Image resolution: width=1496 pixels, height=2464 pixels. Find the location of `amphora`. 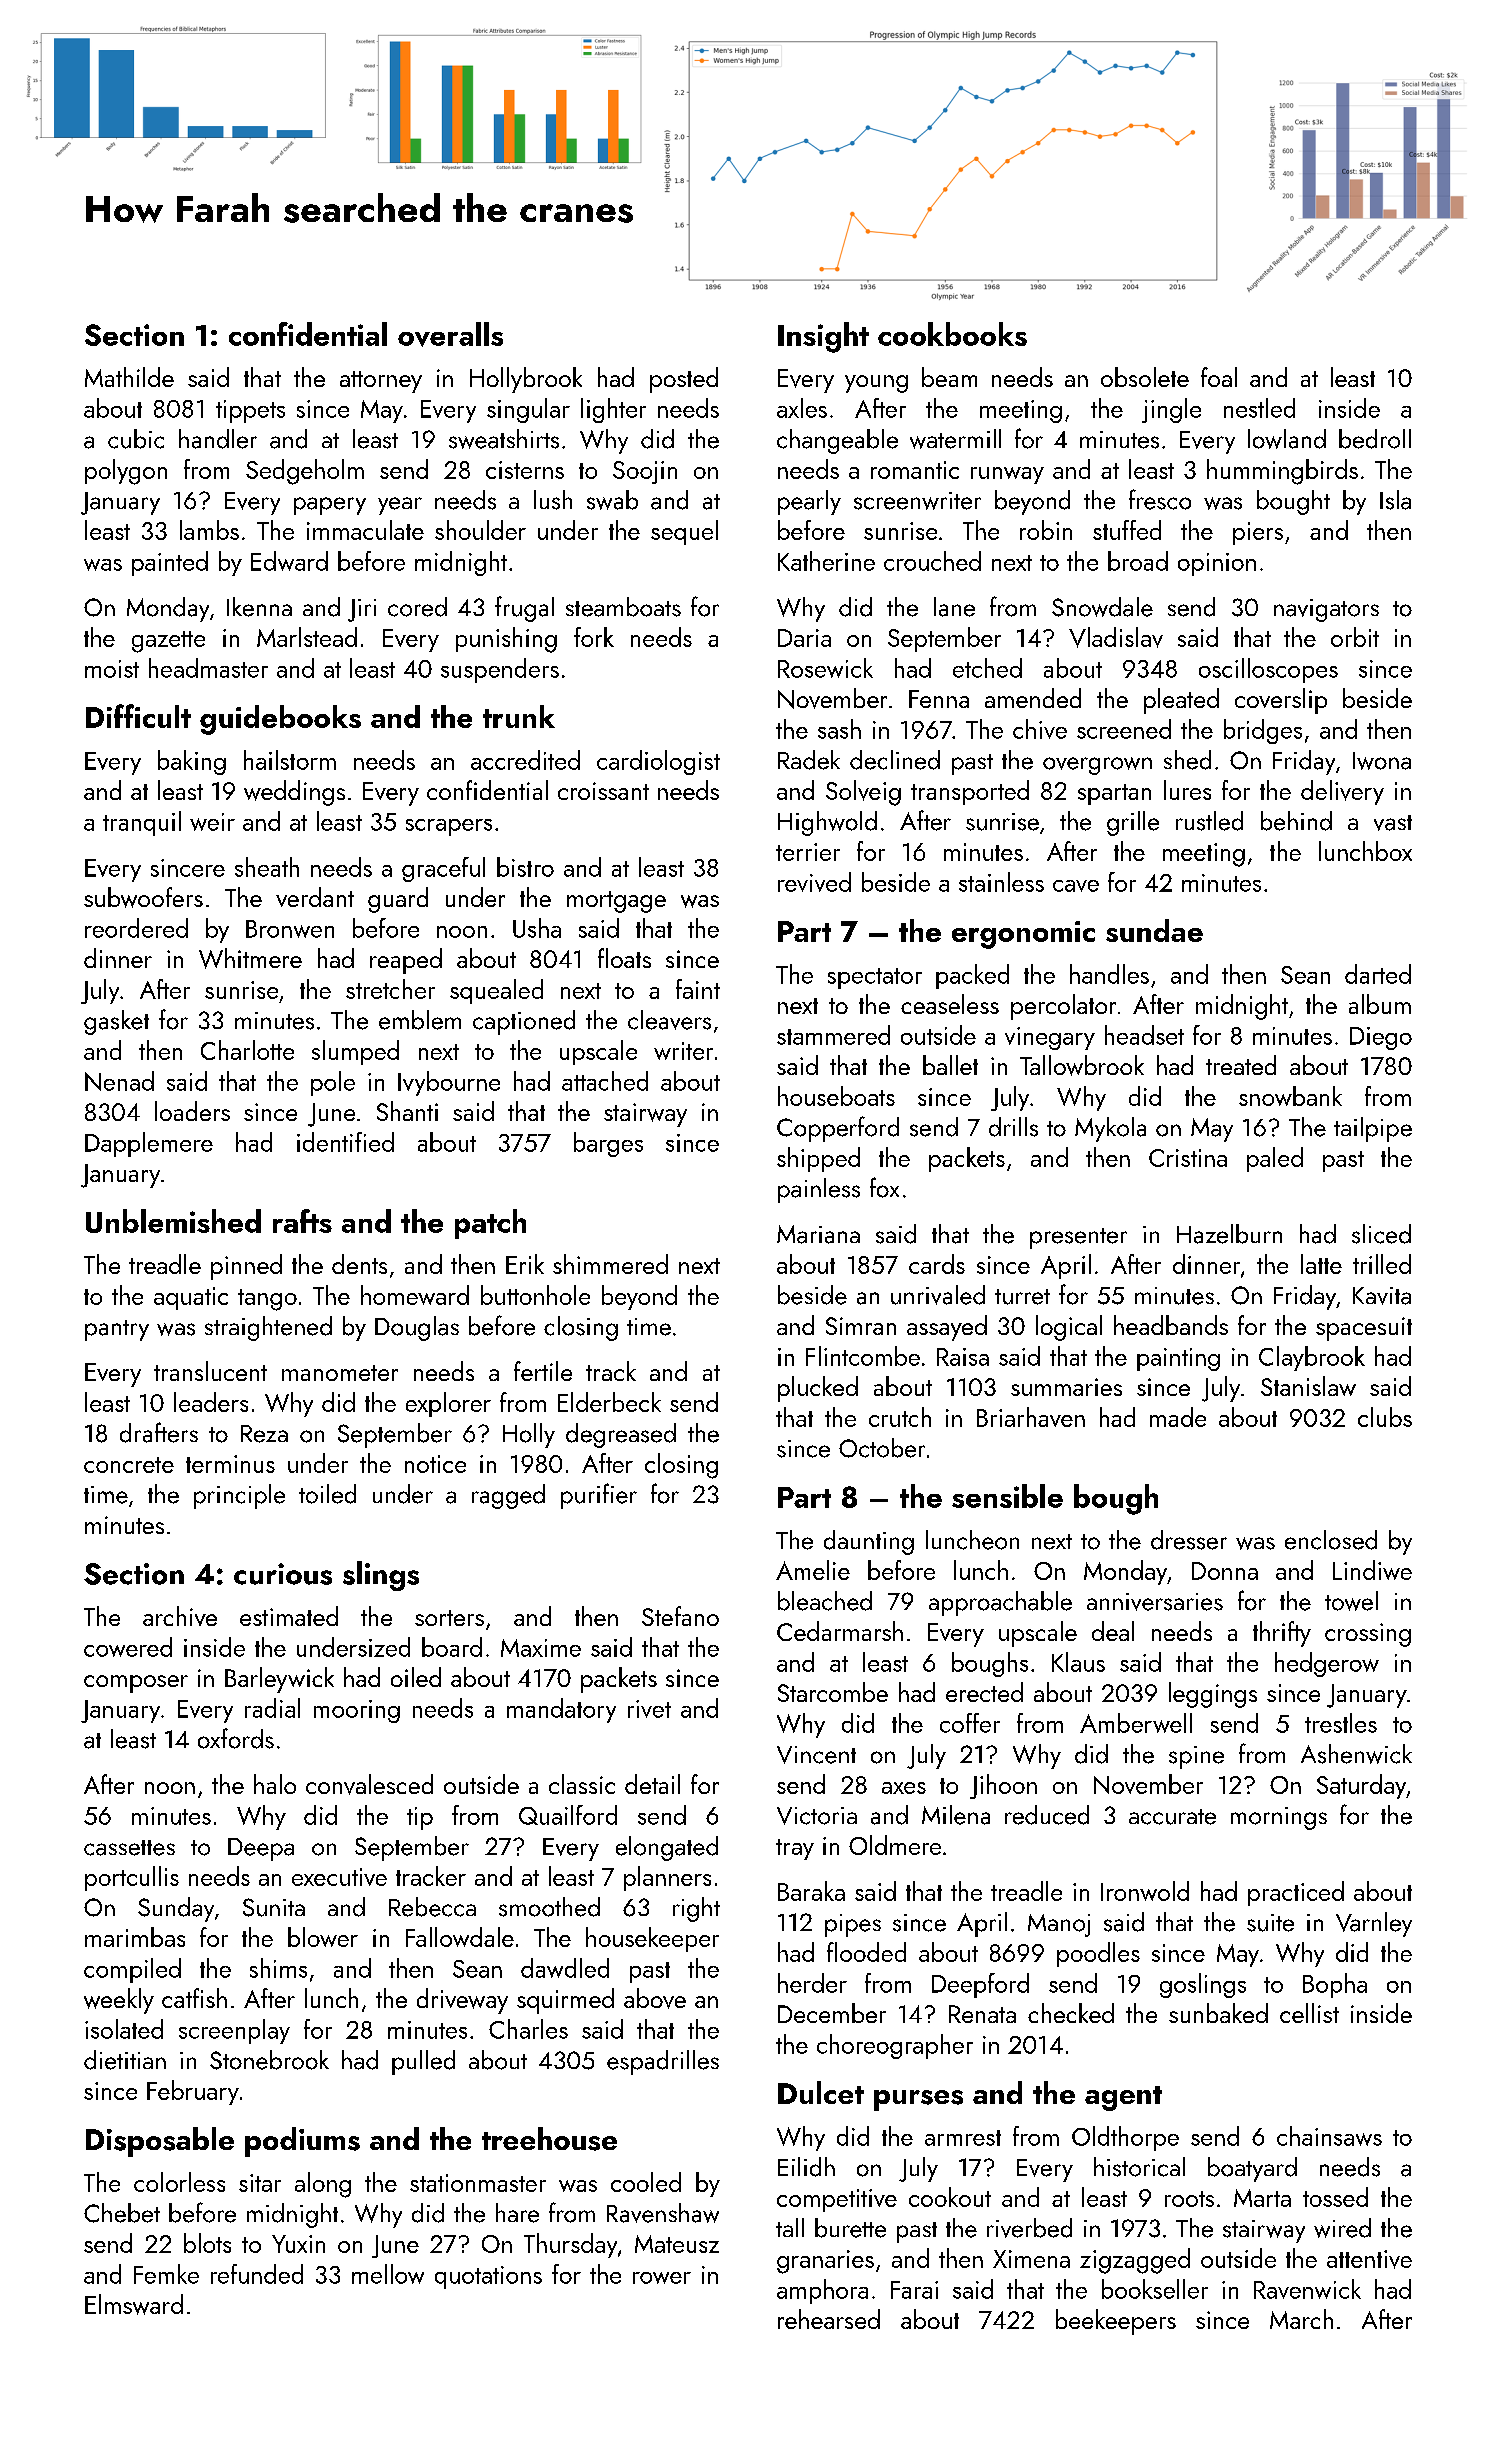

amphora is located at coordinates (822, 2291).
